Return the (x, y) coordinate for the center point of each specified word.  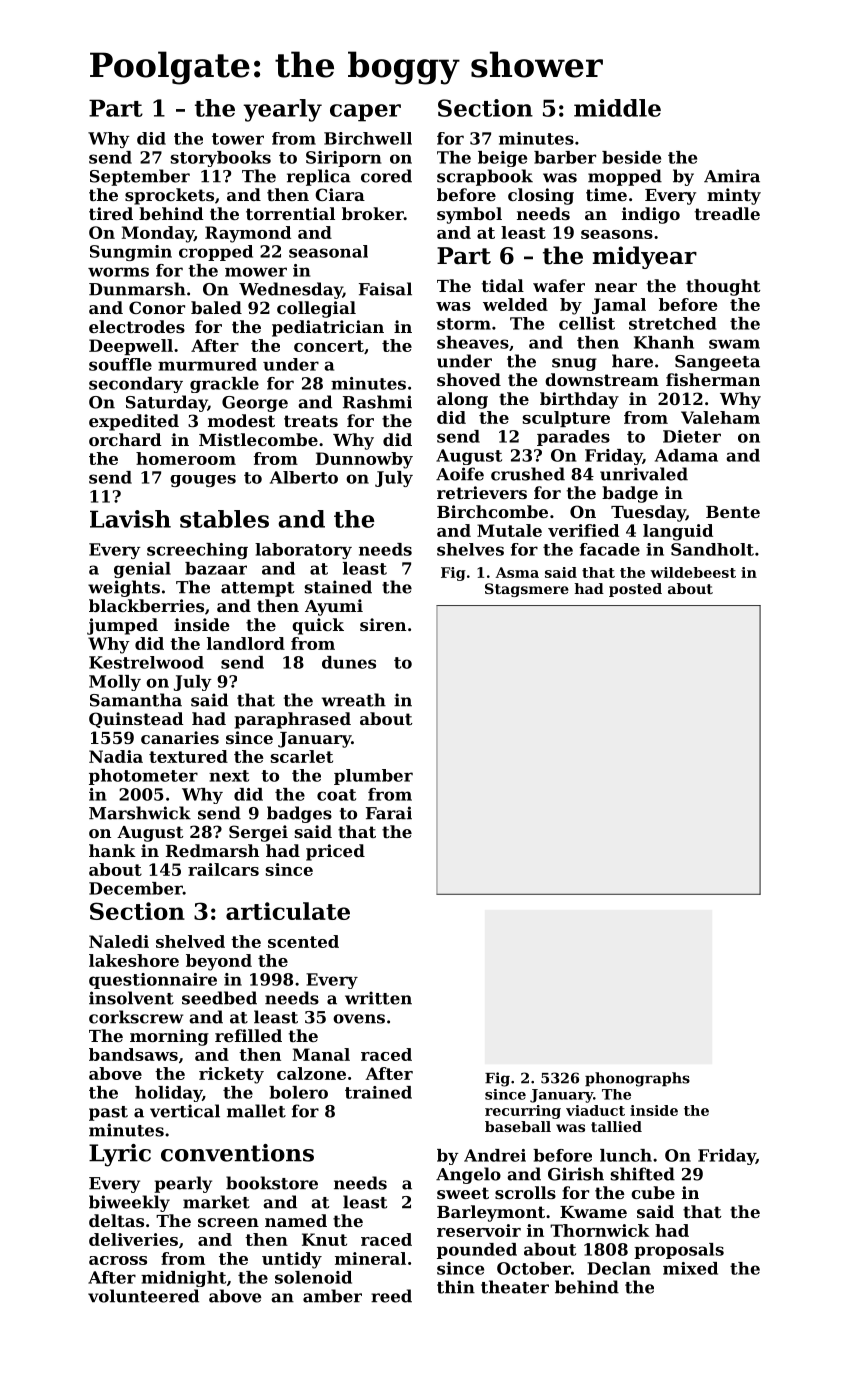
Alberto (304, 477)
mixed (690, 1268)
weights (124, 588)
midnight (183, 1279)
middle (617, 108)
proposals (679, 1251)
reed (391, 1296)
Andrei (495, 1155)
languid (678, 532)
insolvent (131, 998)
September (140, 177)
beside (631, 157)
